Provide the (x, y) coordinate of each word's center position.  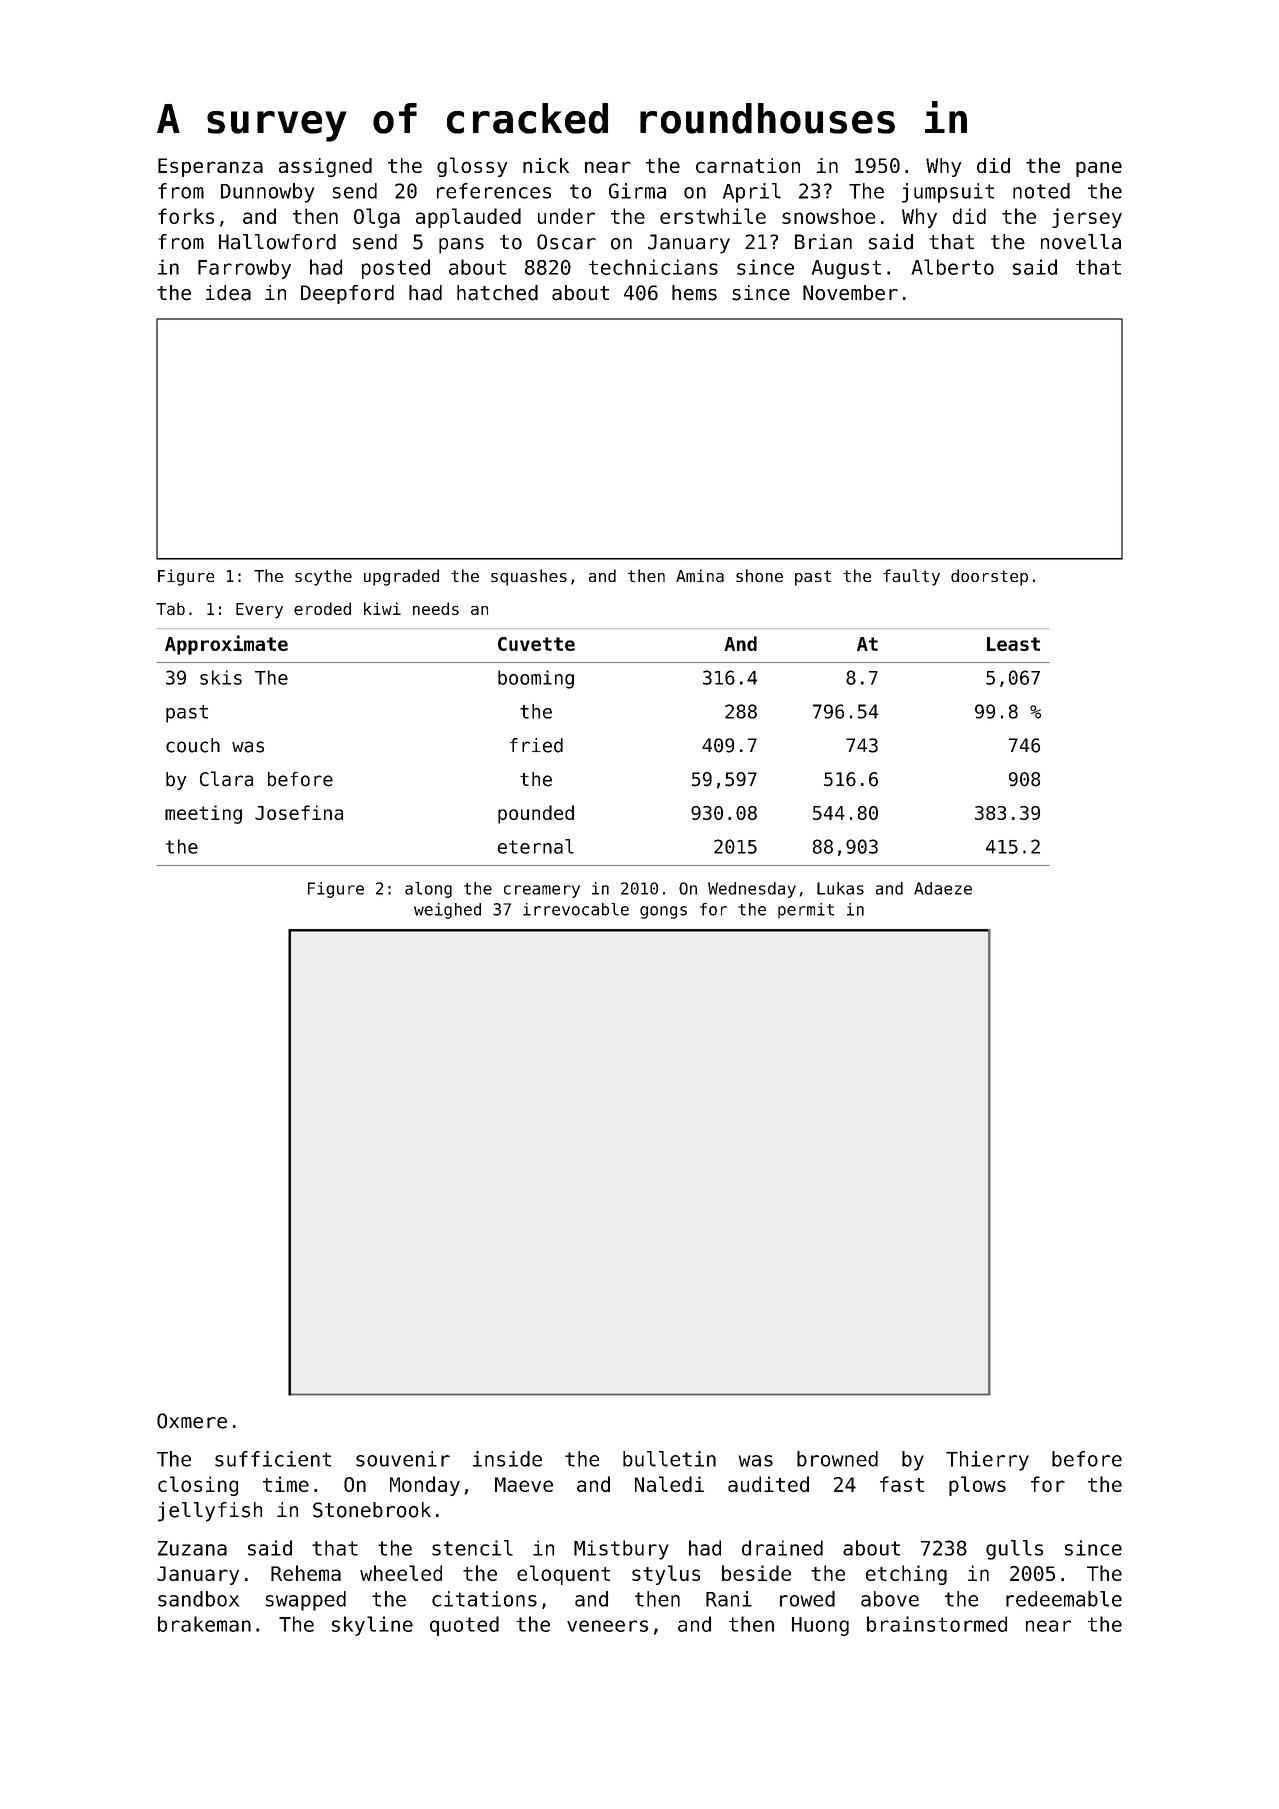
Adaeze (943, 888)
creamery (542, 891)
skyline (372, 1626)
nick (546, 165)
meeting (203, 814)
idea (228, 293)
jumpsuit (948, 193)
